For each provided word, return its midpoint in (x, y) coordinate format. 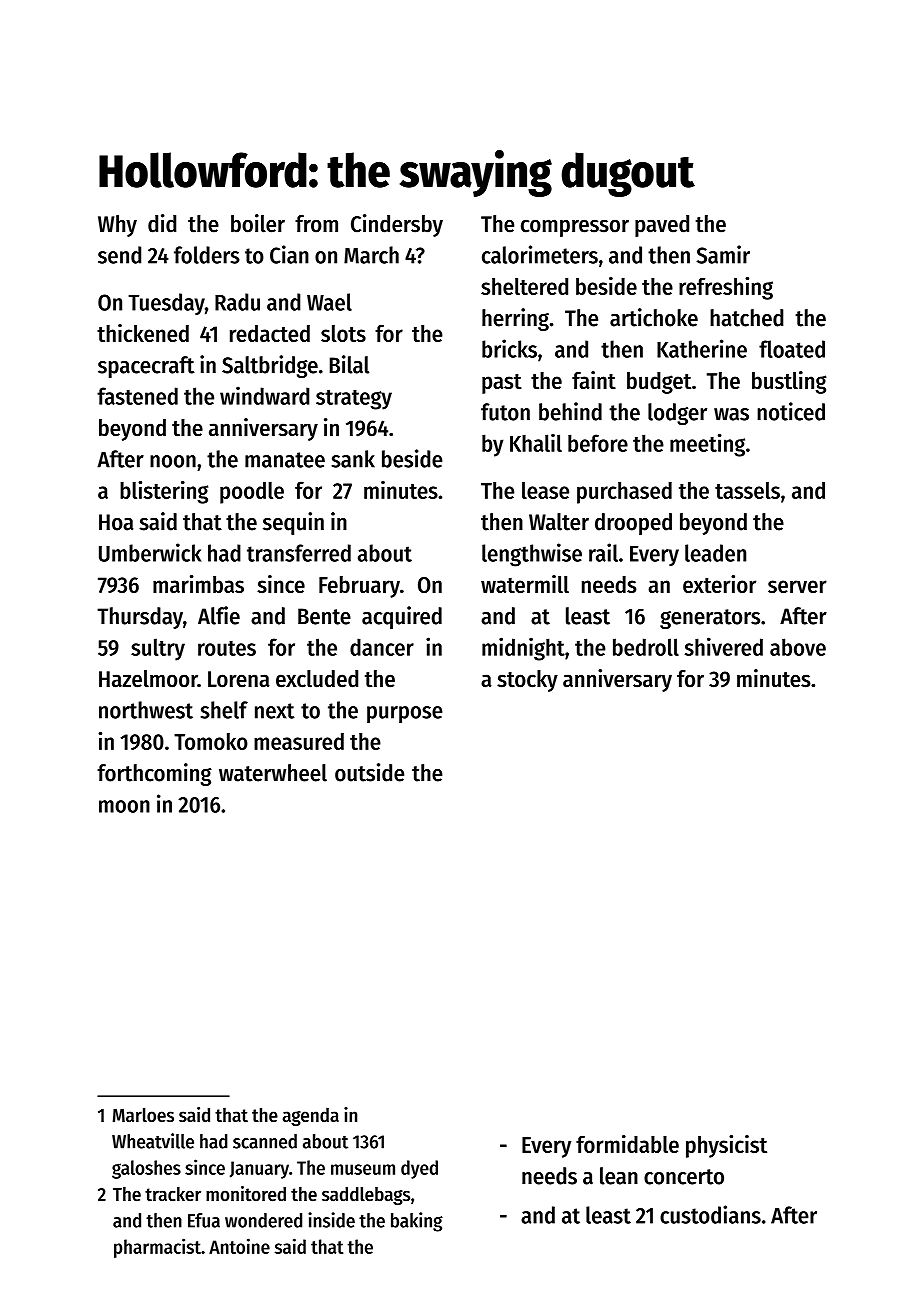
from (316, 224)
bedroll (646, 647)
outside (369, 772)
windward (265, 395)
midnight (523, 649)
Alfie (219, 615)
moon (124, 806)
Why (117, 226)
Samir (723, 254)
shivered (724, 646)
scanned (265, 1141)
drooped (633, 524)
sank (353, 459)
